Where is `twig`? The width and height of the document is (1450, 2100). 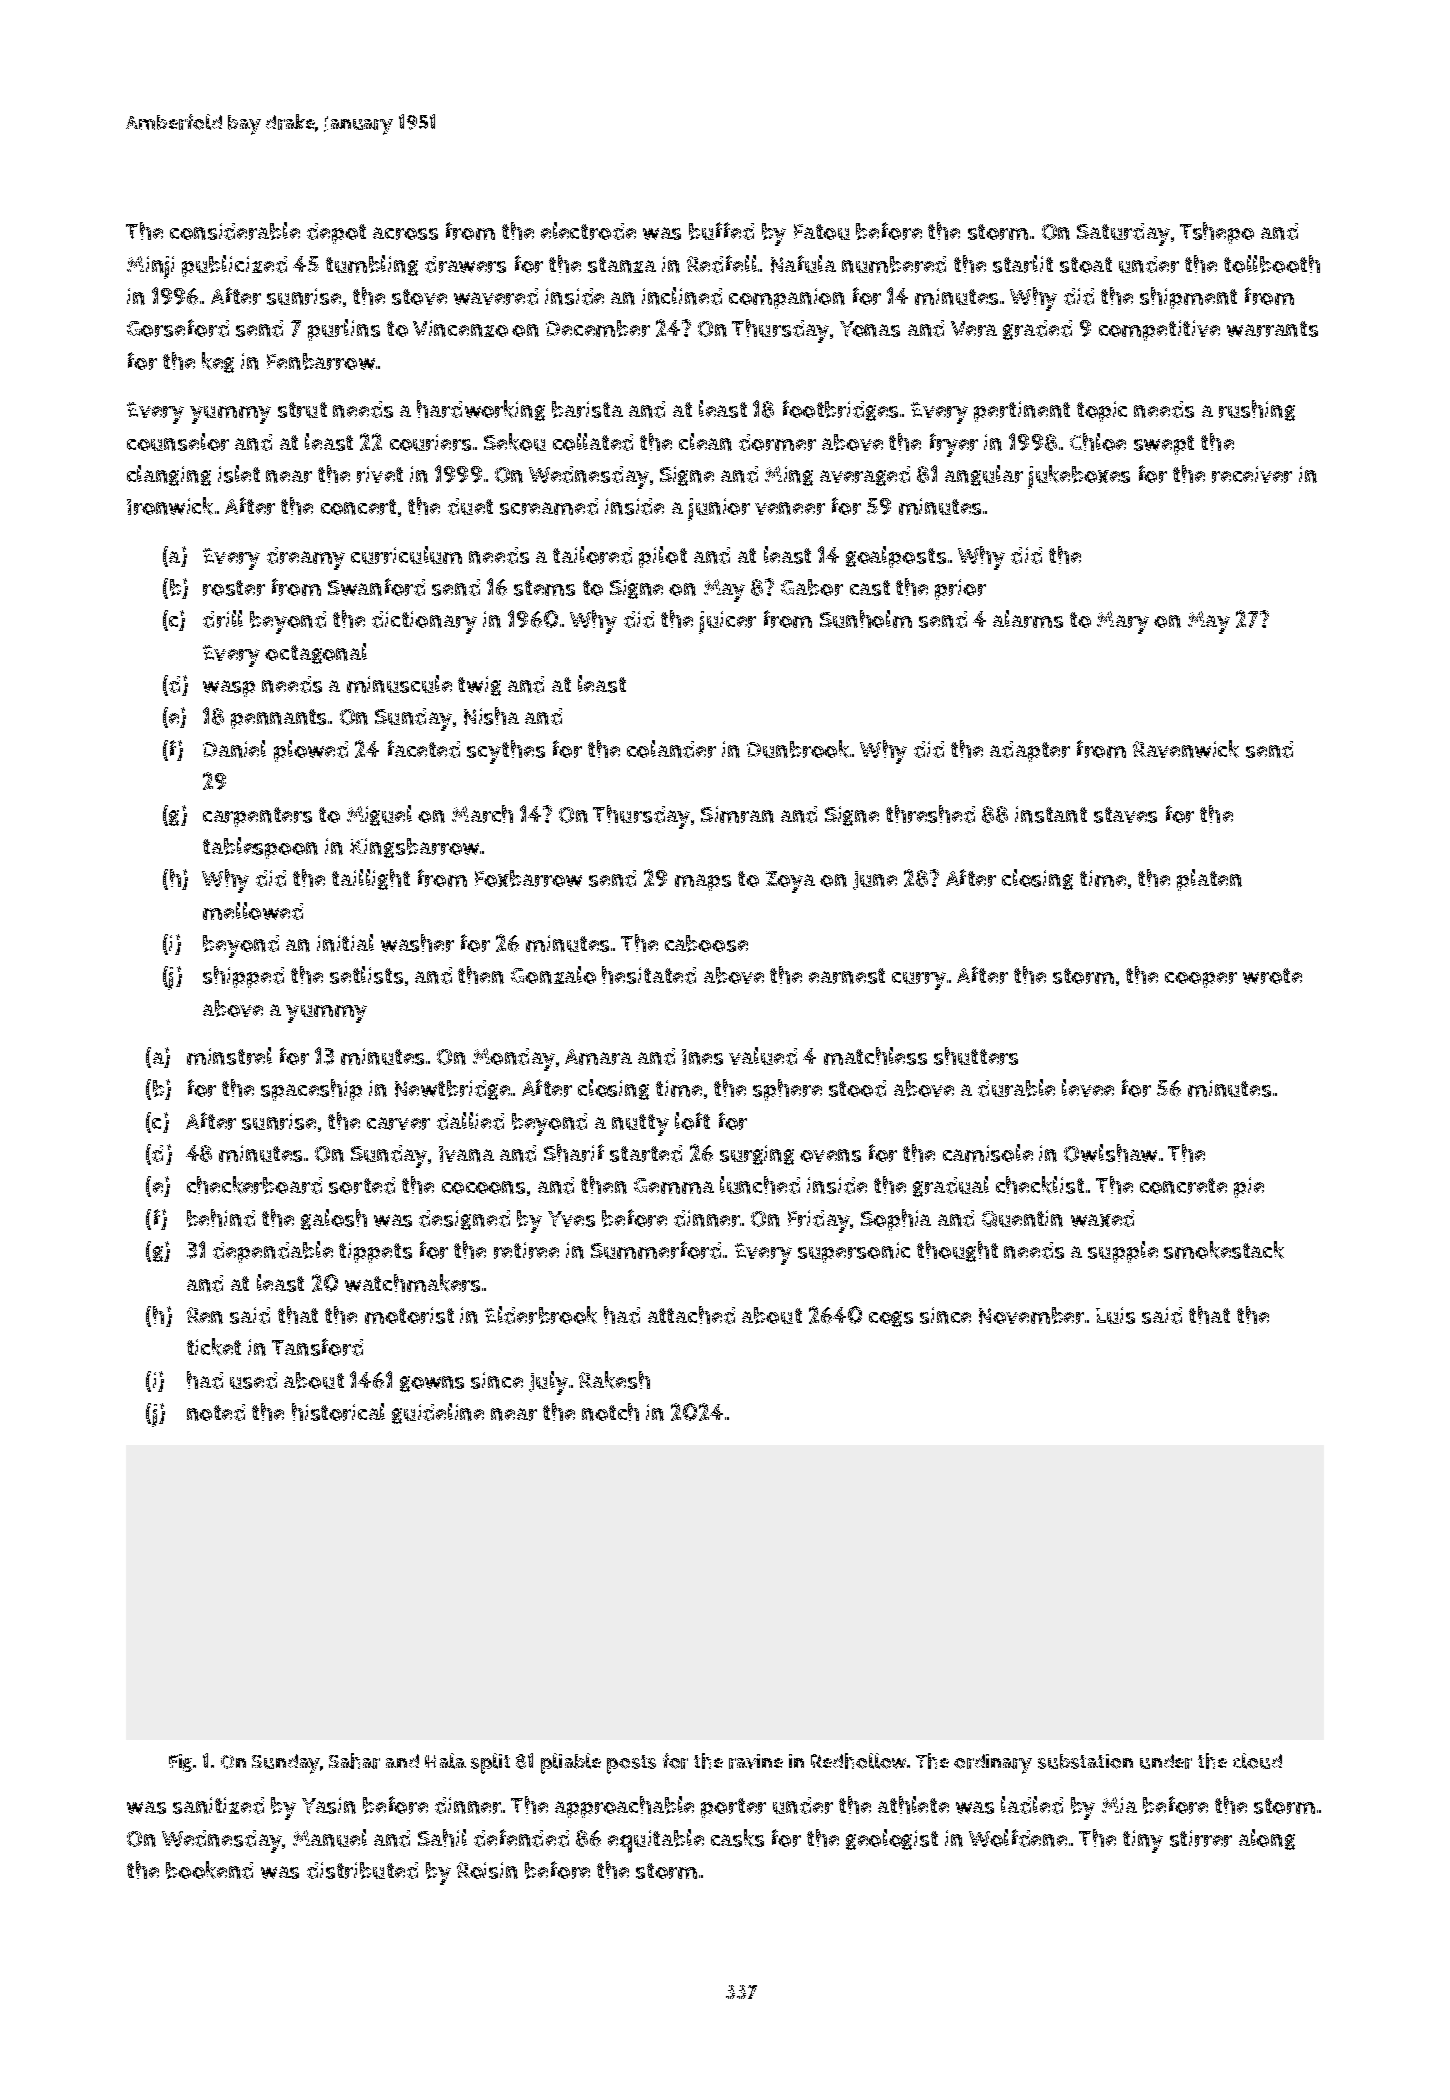 twig is located at coordinates (479, 686).
